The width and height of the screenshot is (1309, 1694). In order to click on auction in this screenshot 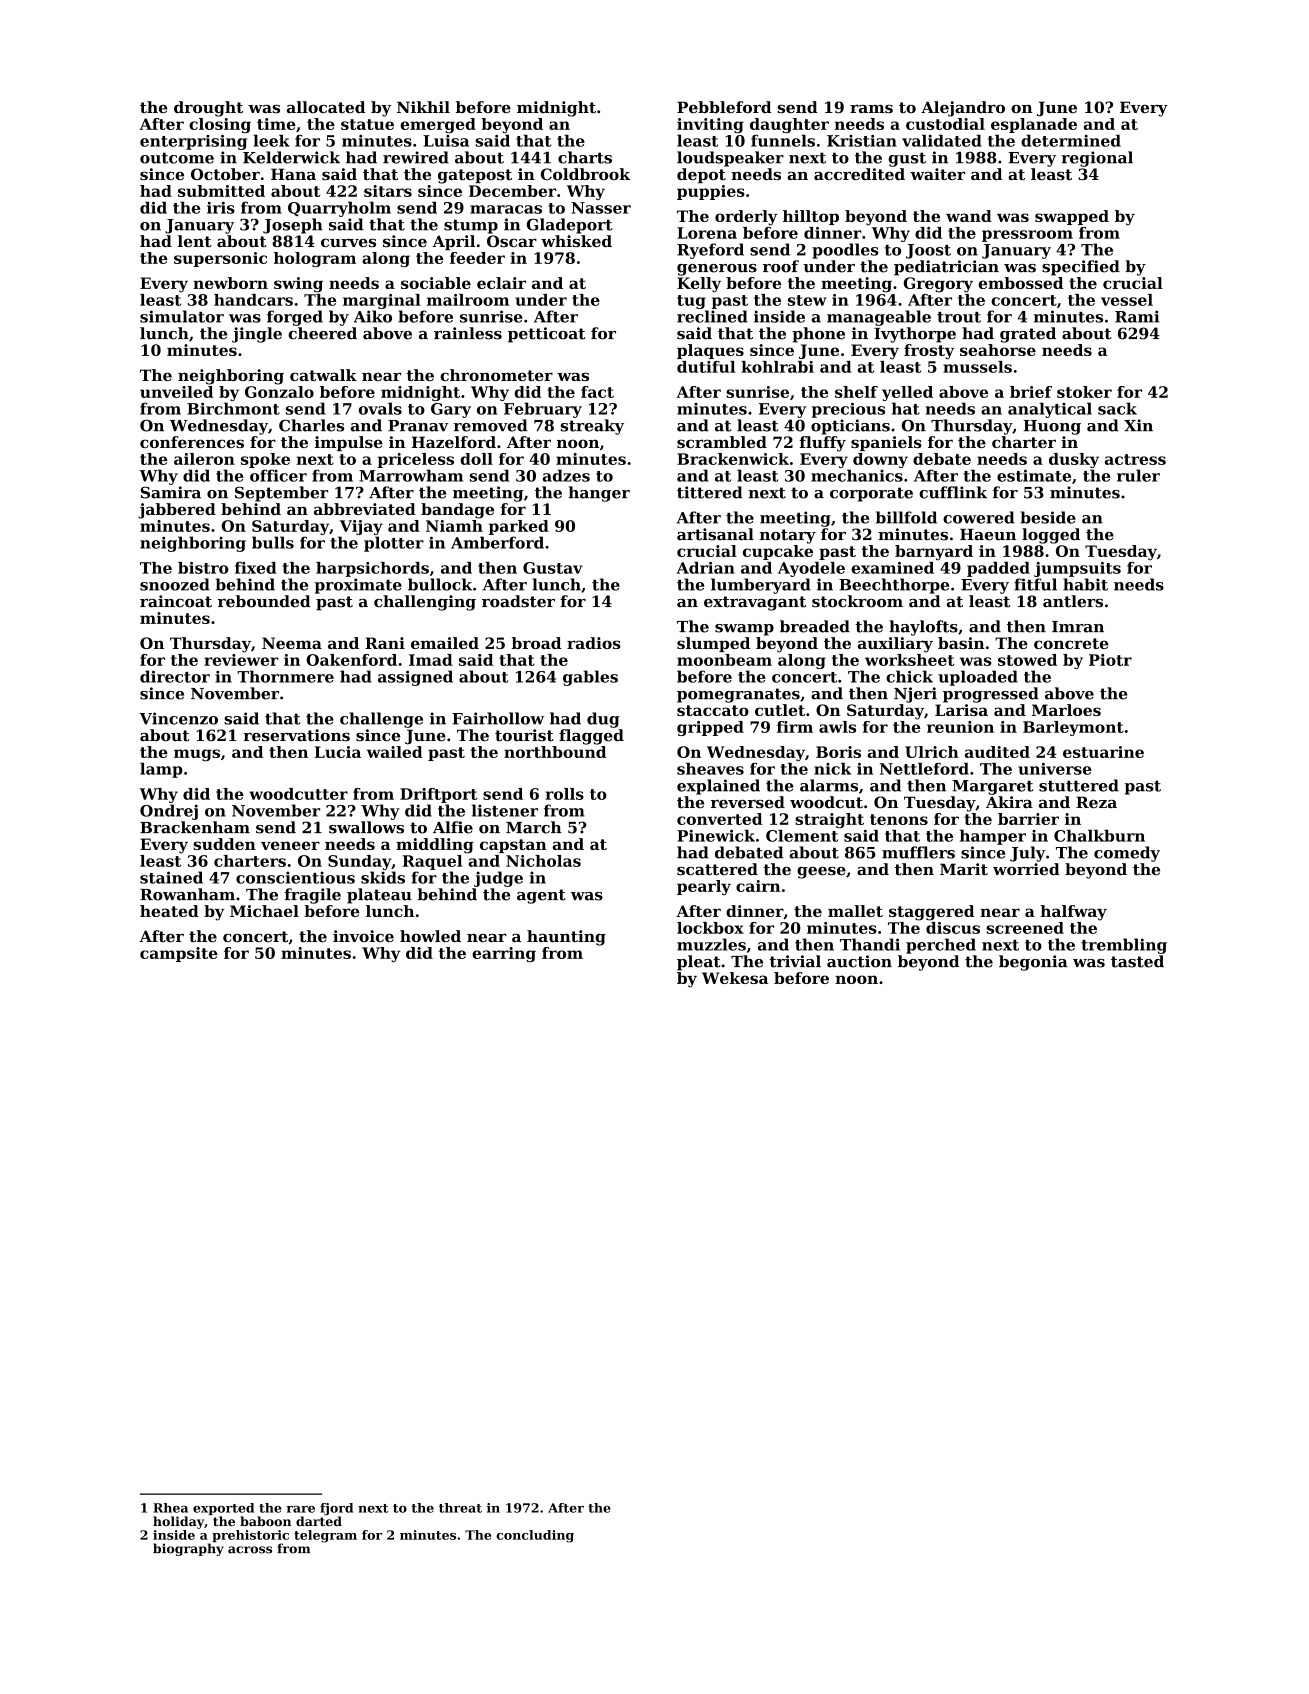, I will do `click(859, 961)`.
